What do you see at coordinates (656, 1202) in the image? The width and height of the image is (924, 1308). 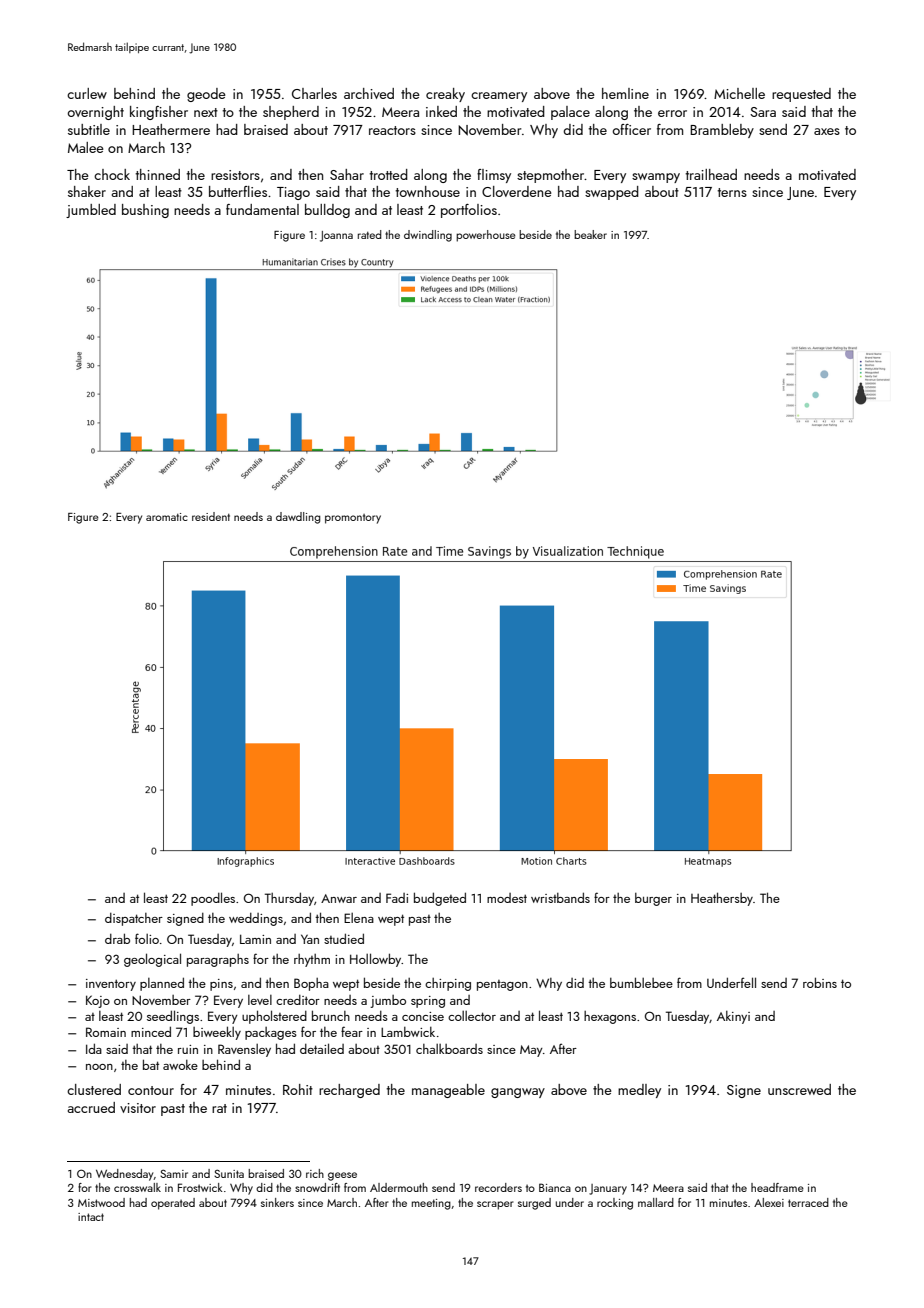 I see `mallard` at bounding box center [656, 1202].
